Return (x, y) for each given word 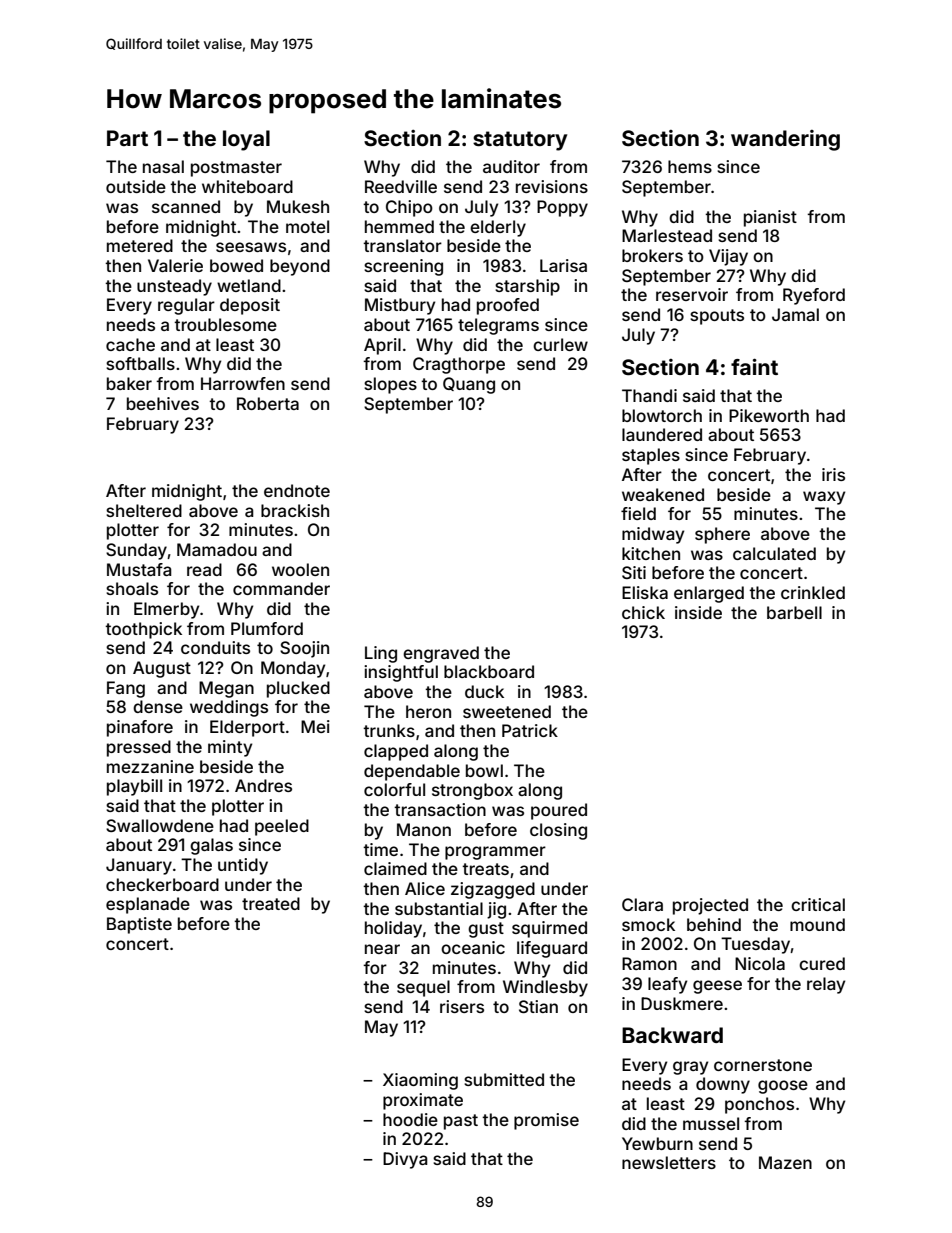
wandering (785, 140)
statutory (520, 141)
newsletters (669, 1162)
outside (136, 186)
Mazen (785, 1162)
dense (158, 706)
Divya (405, 1160)
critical (818, 904)
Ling (381, 654)
